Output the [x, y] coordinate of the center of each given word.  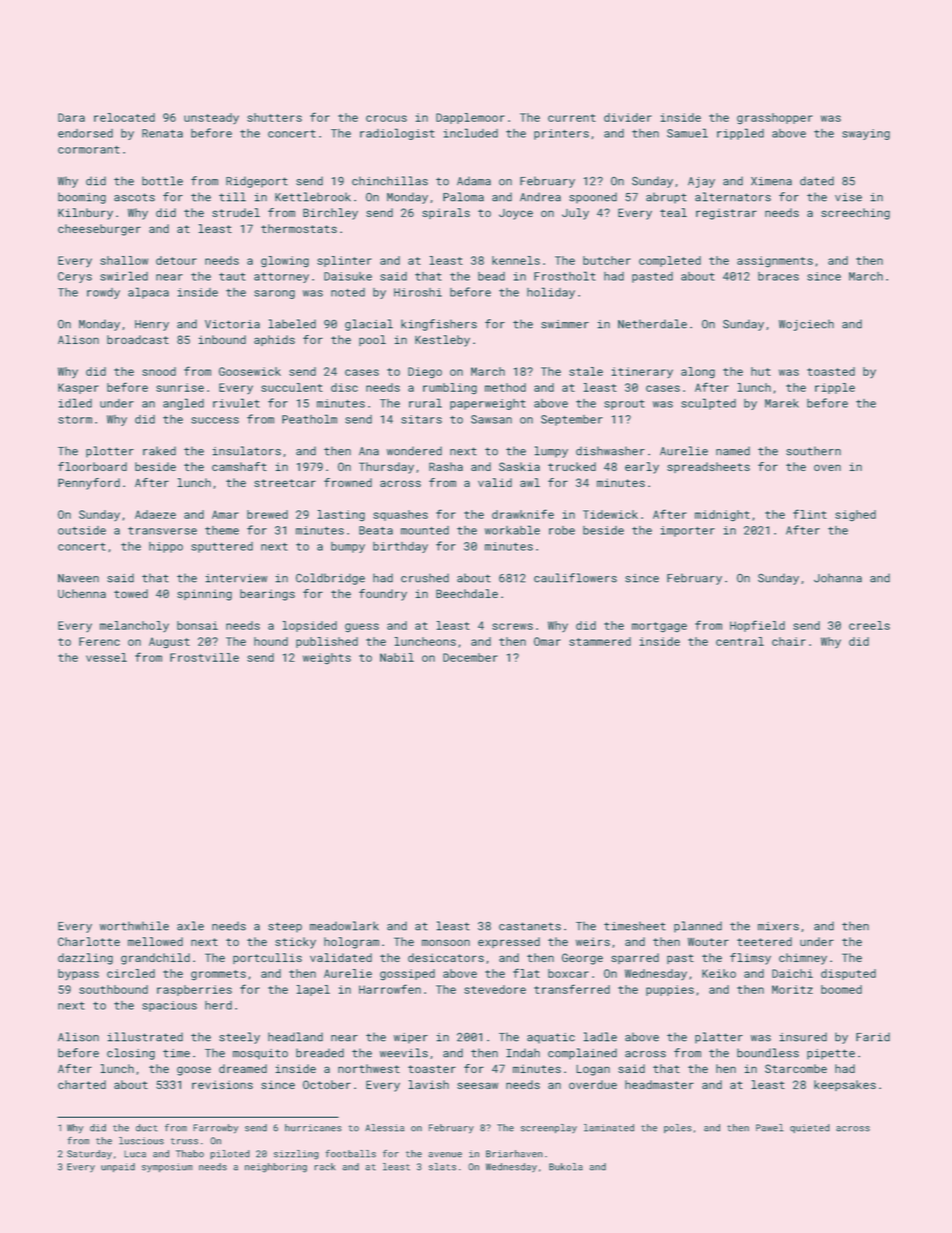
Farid [873, 1037]
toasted [831, 371]
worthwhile [134, 926]
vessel [106, 657]
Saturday [89, 1155]
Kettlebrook [313, 197]
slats [442, 1167]
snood [159, 371]
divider [628, 117]
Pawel [770, 1128]
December [470, 657]
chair [789, 641]
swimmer [565, 324]
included [471, 133]
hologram [351, 943]
